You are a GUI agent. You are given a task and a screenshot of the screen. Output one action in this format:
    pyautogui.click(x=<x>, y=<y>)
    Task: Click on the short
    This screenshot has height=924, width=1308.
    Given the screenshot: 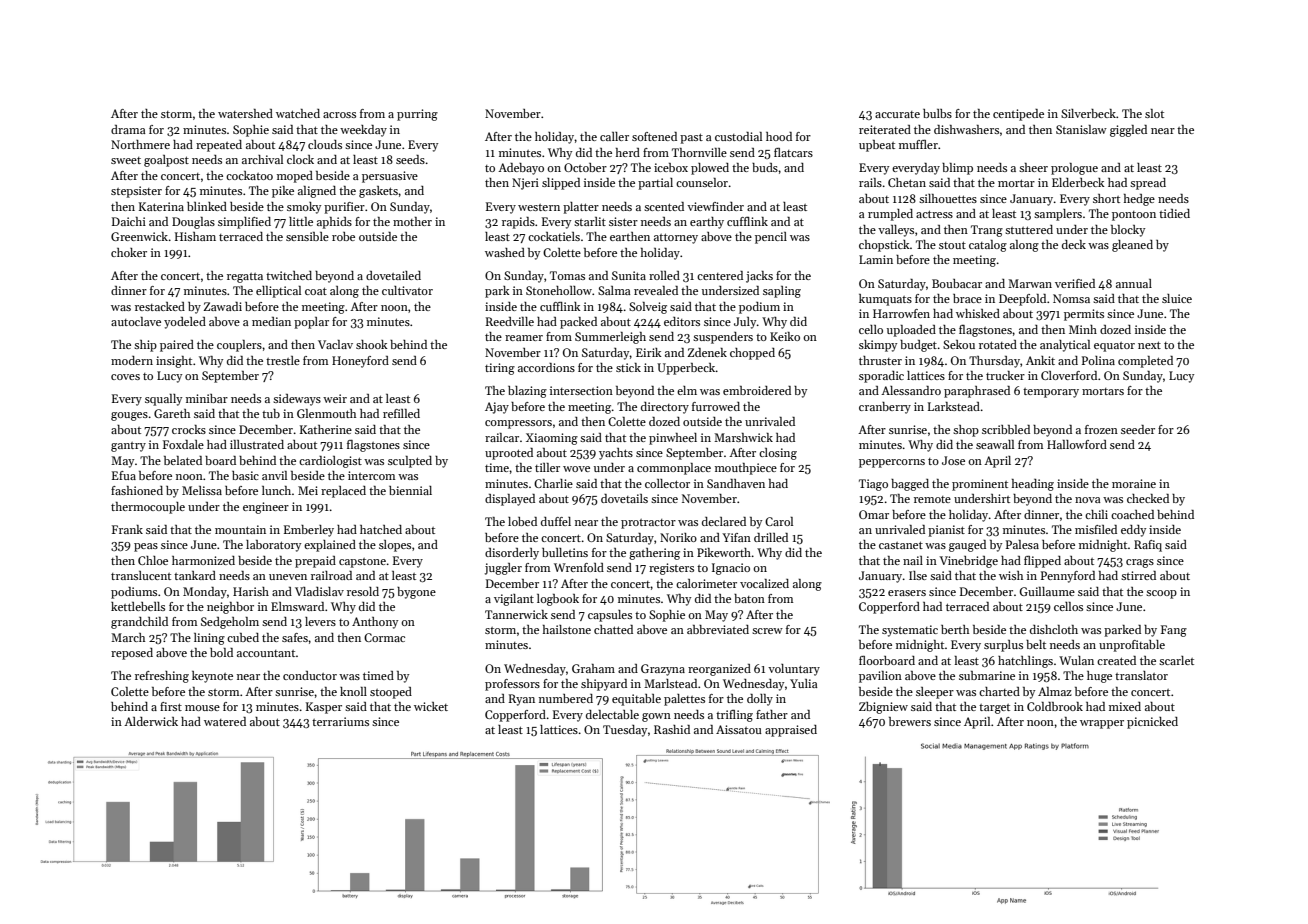 What is the action you would take?
    pyautogui.click(x=1106, y=198)
